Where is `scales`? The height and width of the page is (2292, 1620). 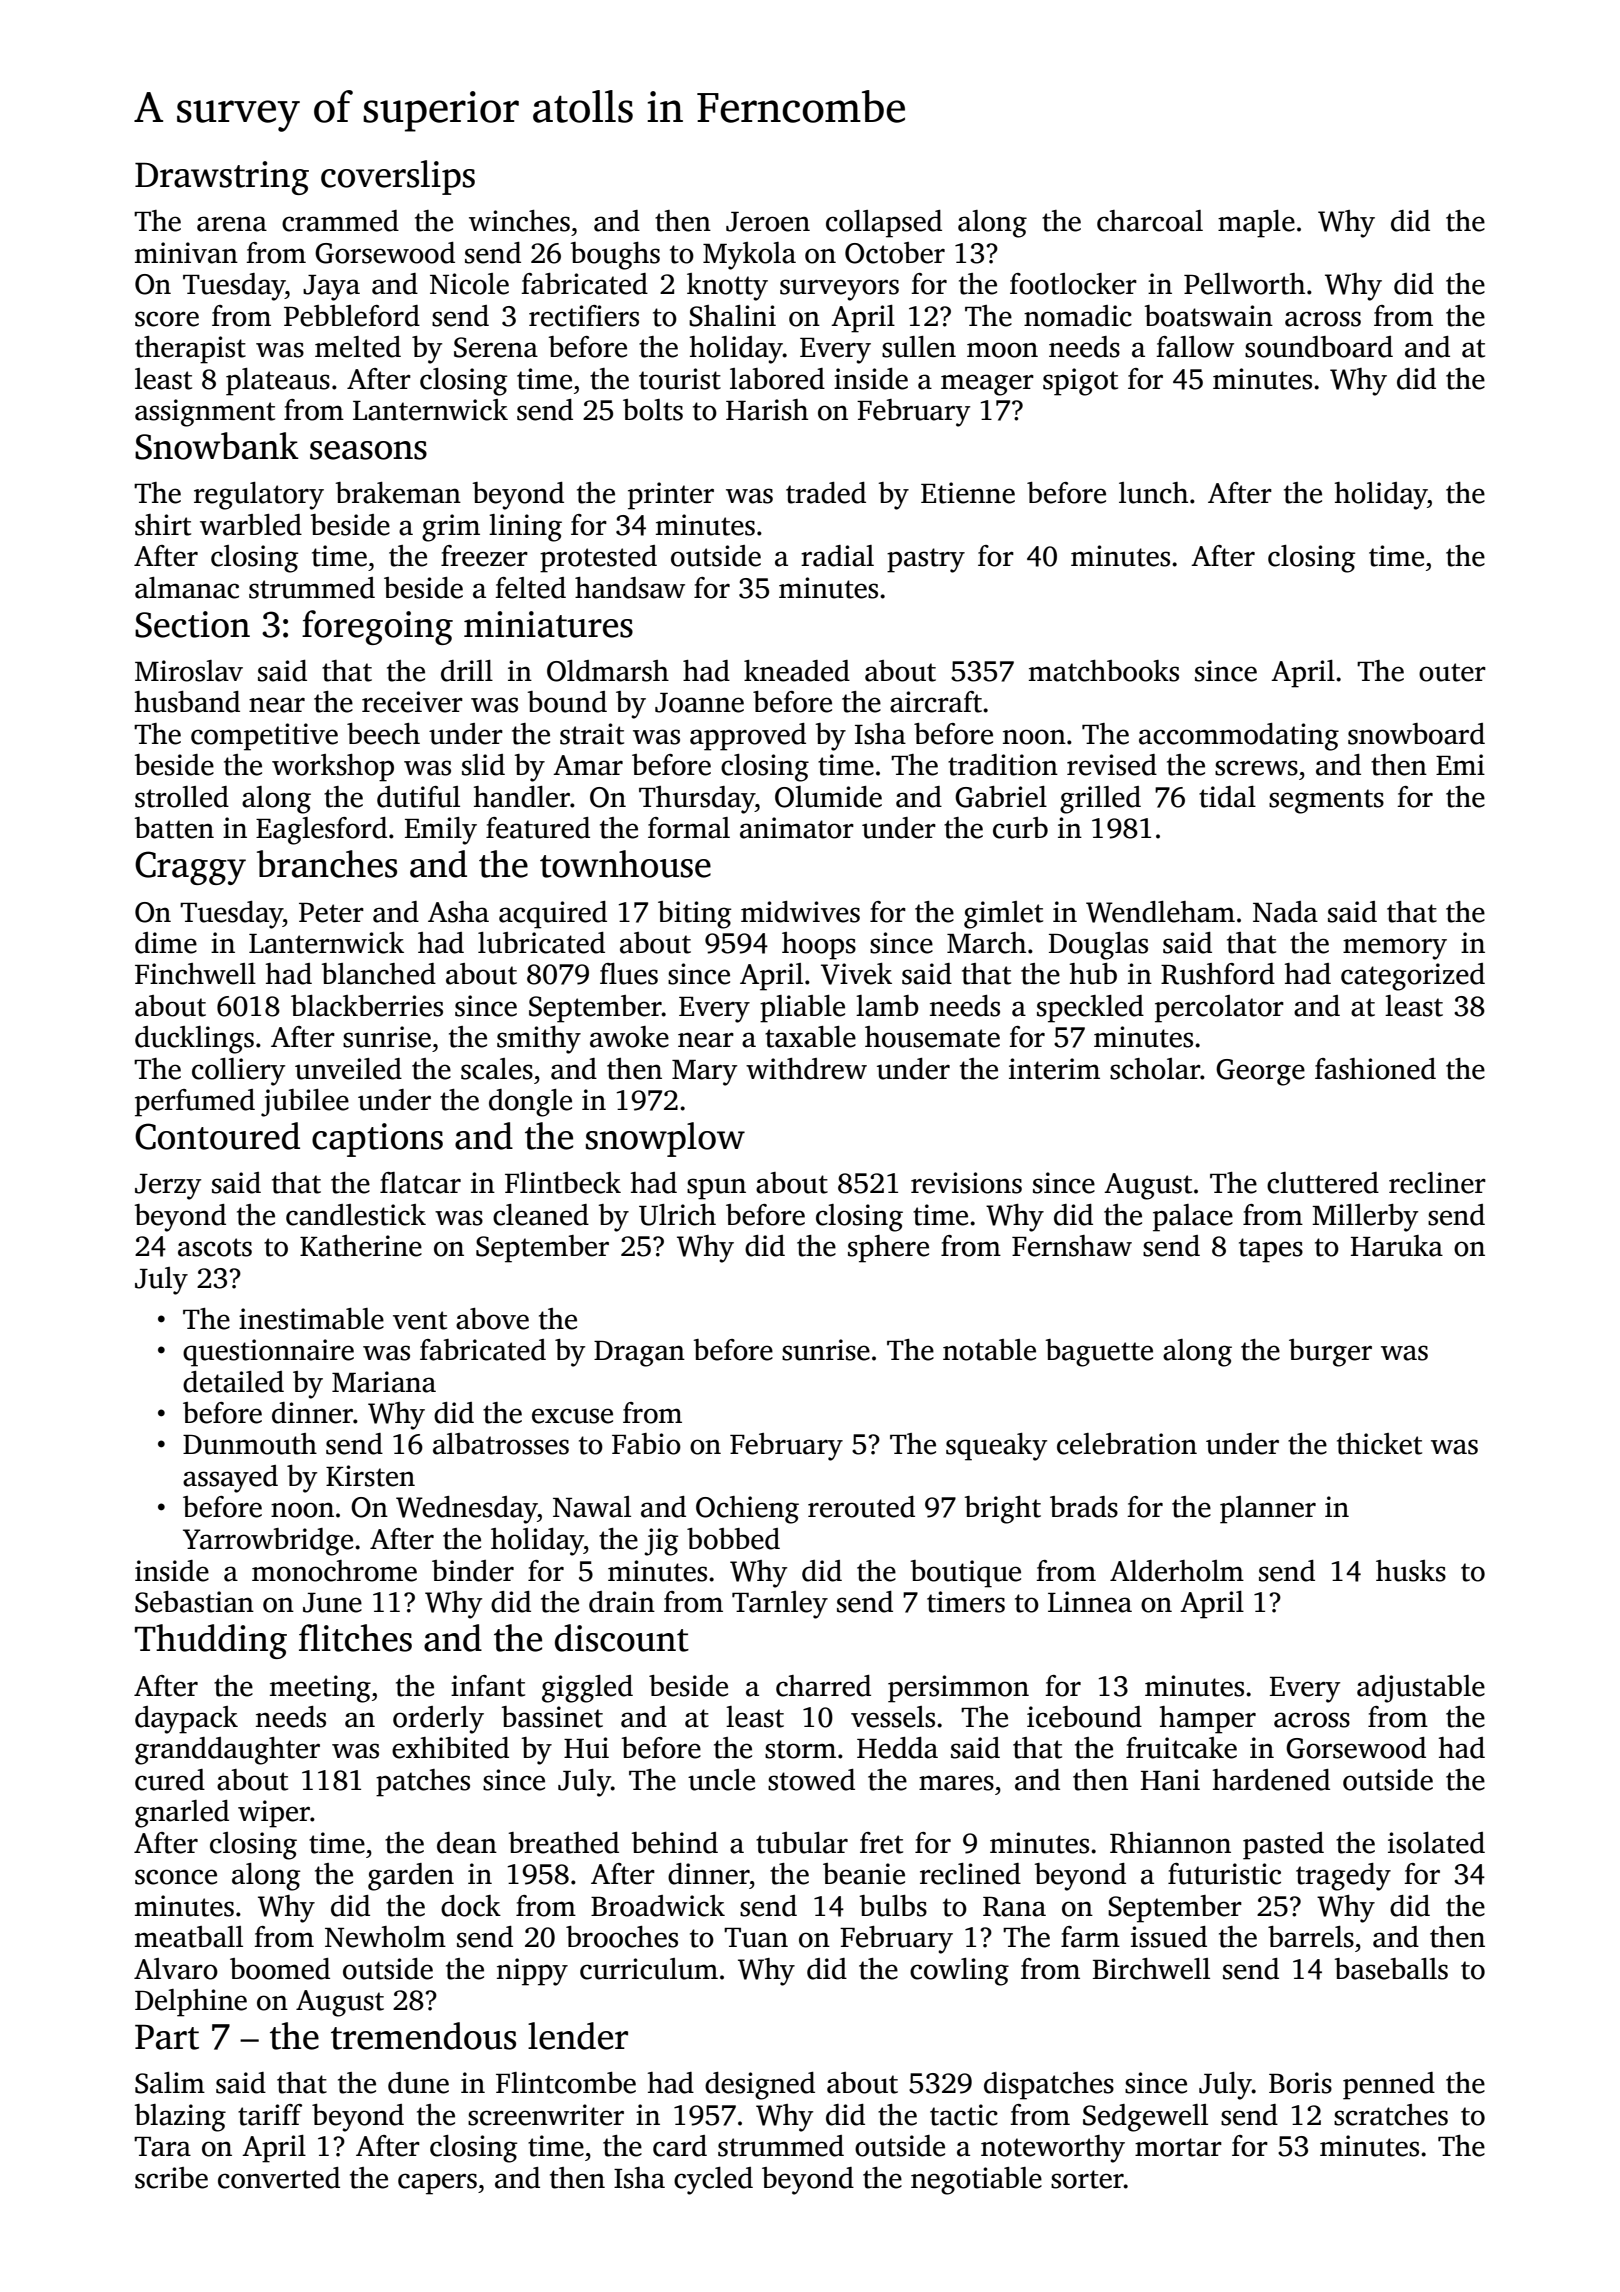
scales is located at coordinates (497, 1069).
